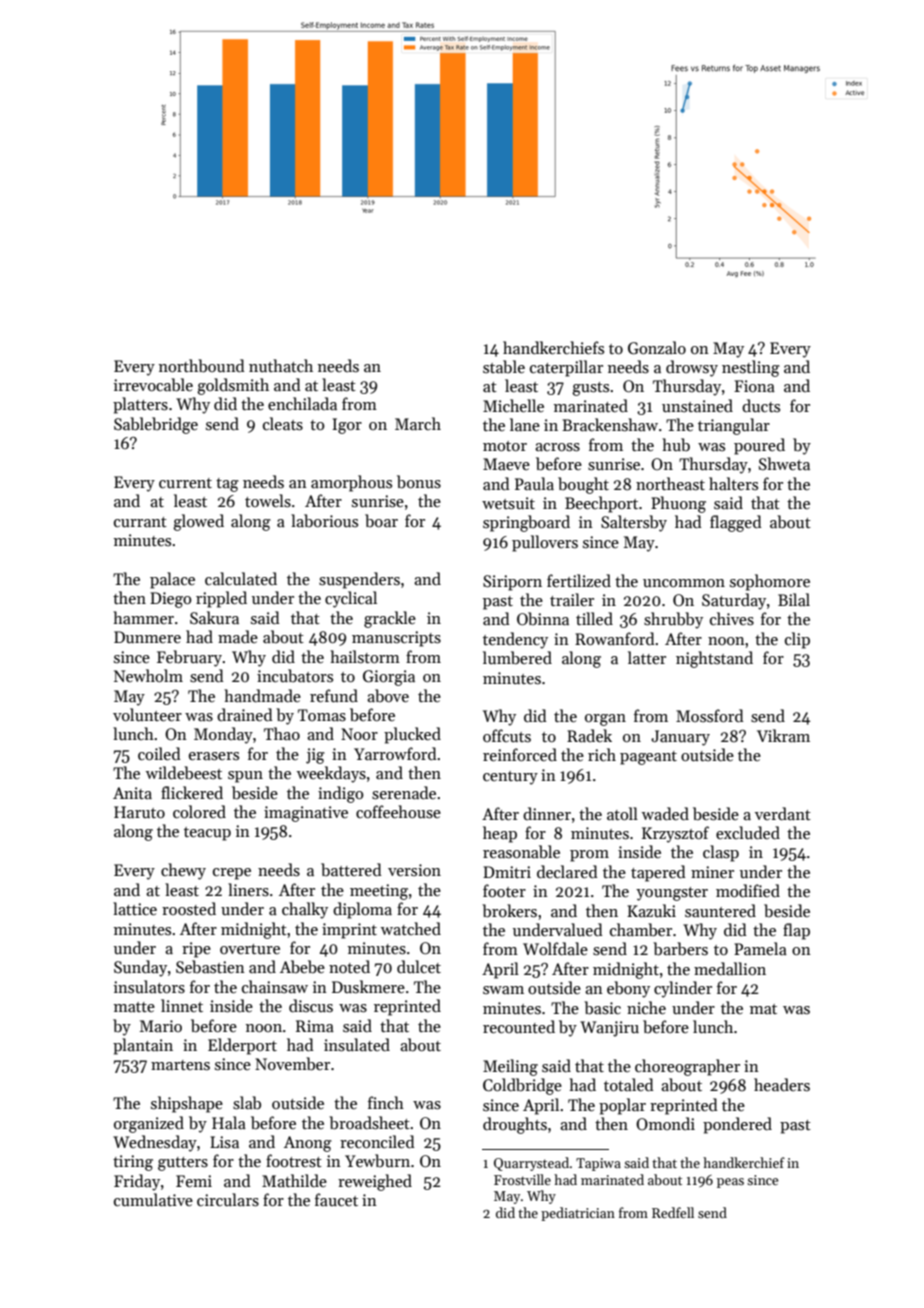 The image size is (924, 1308). Describe the element at coordinates (228, 1200) in the screenshot. I see `circulars` at that location.
